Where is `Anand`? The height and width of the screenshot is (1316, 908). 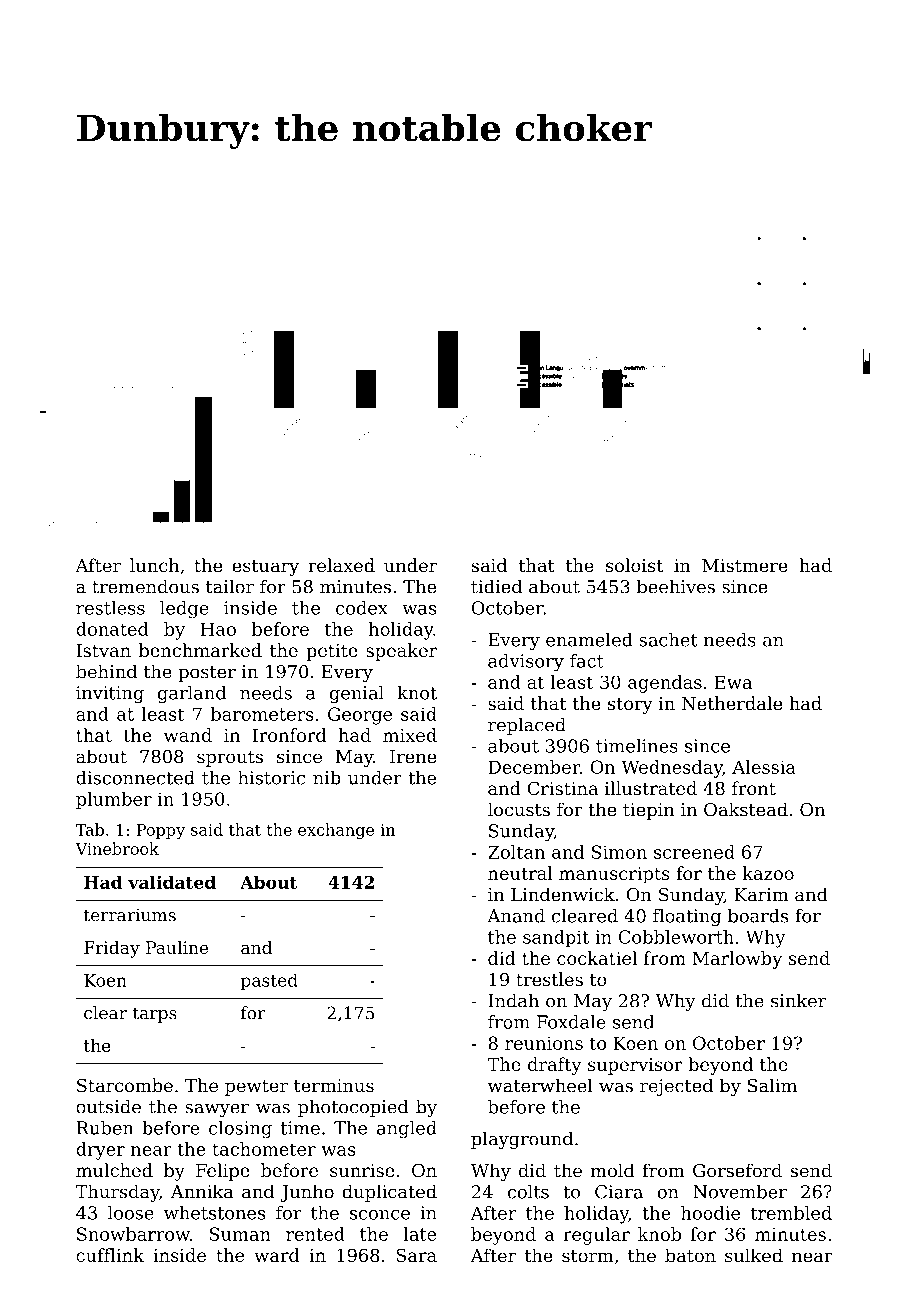
Anand is located at coordinates (516, 916).
